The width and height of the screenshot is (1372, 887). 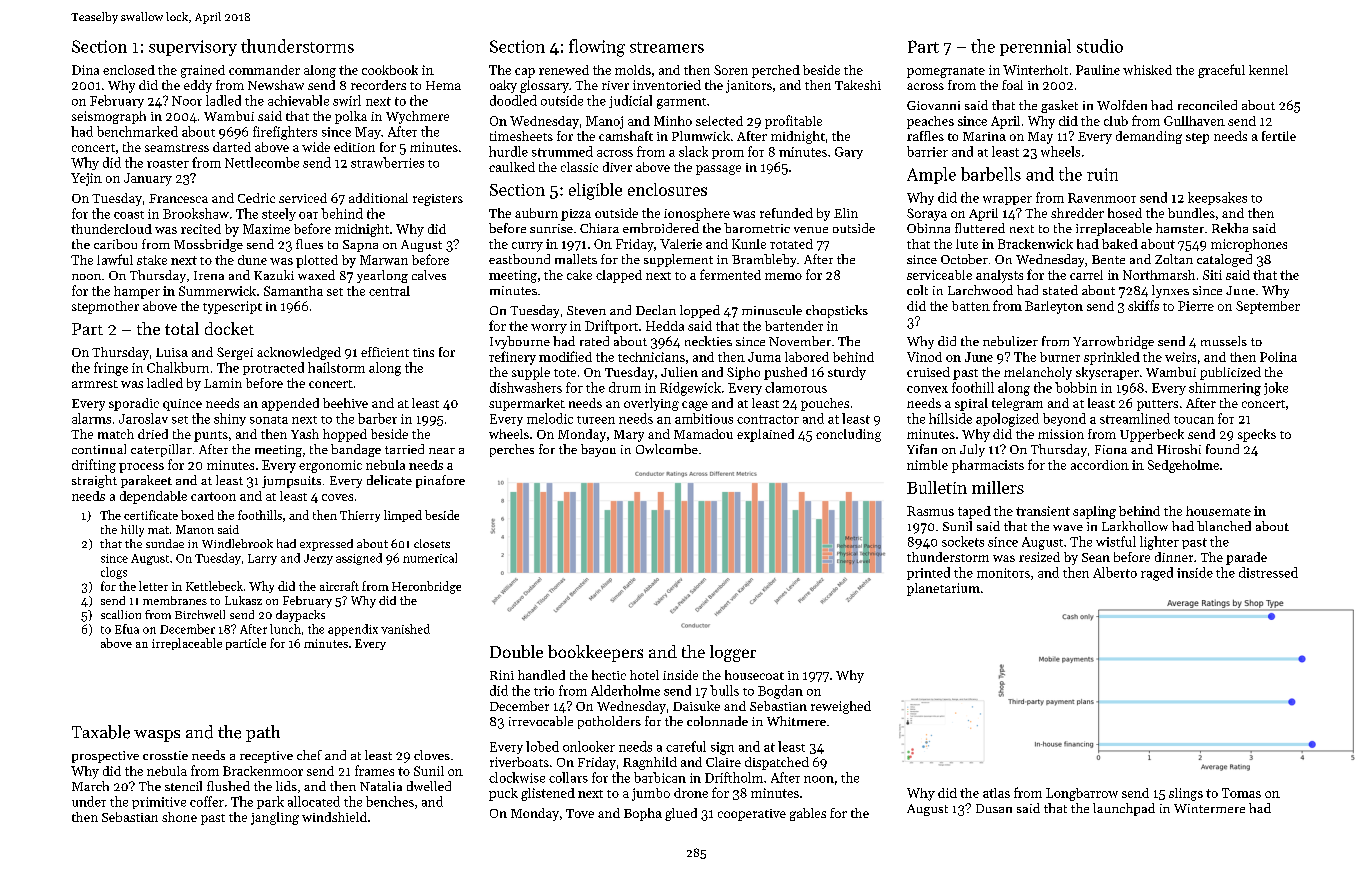 What do you see at coordinates (1224, 526) in the screenshot?
I see `blanched` at bounding box center [1224, 526].
